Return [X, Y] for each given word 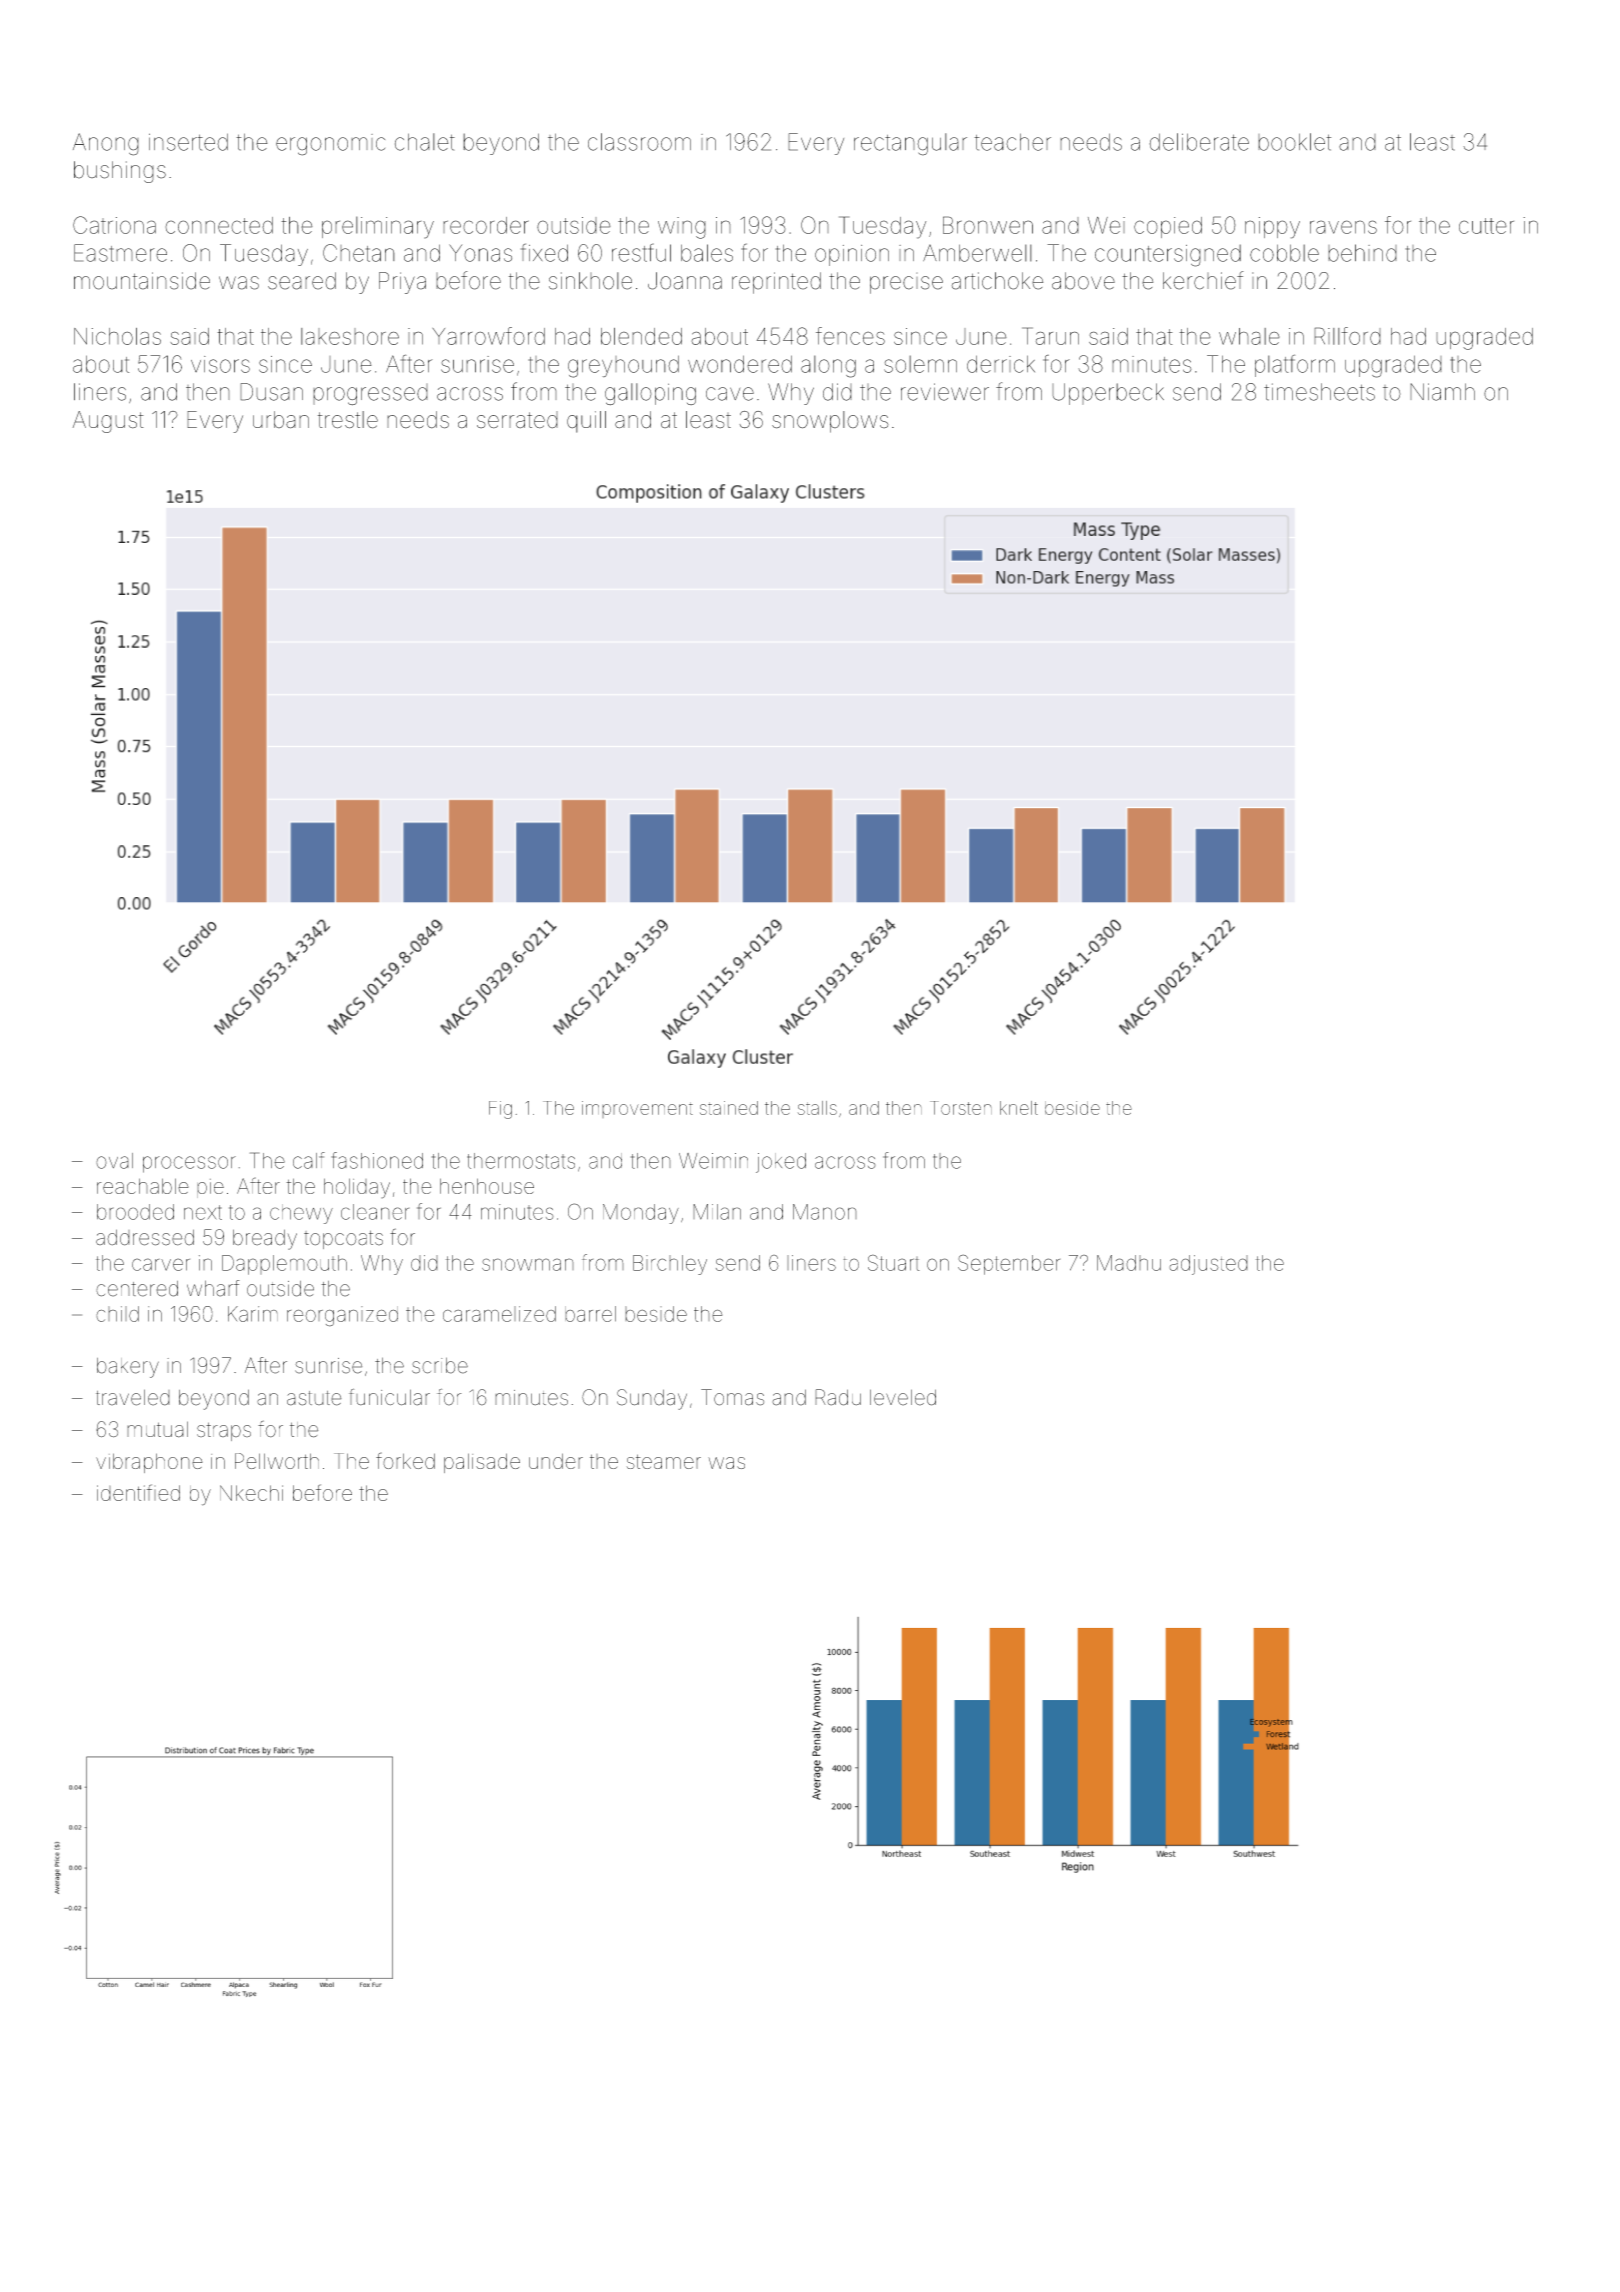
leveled [903, 1397]
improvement [637, 1109]
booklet [1294, 142]
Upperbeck [1108, 394]
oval [114, 1161]
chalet [425, 142]
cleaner [375, 1212]
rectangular [910, 144]
